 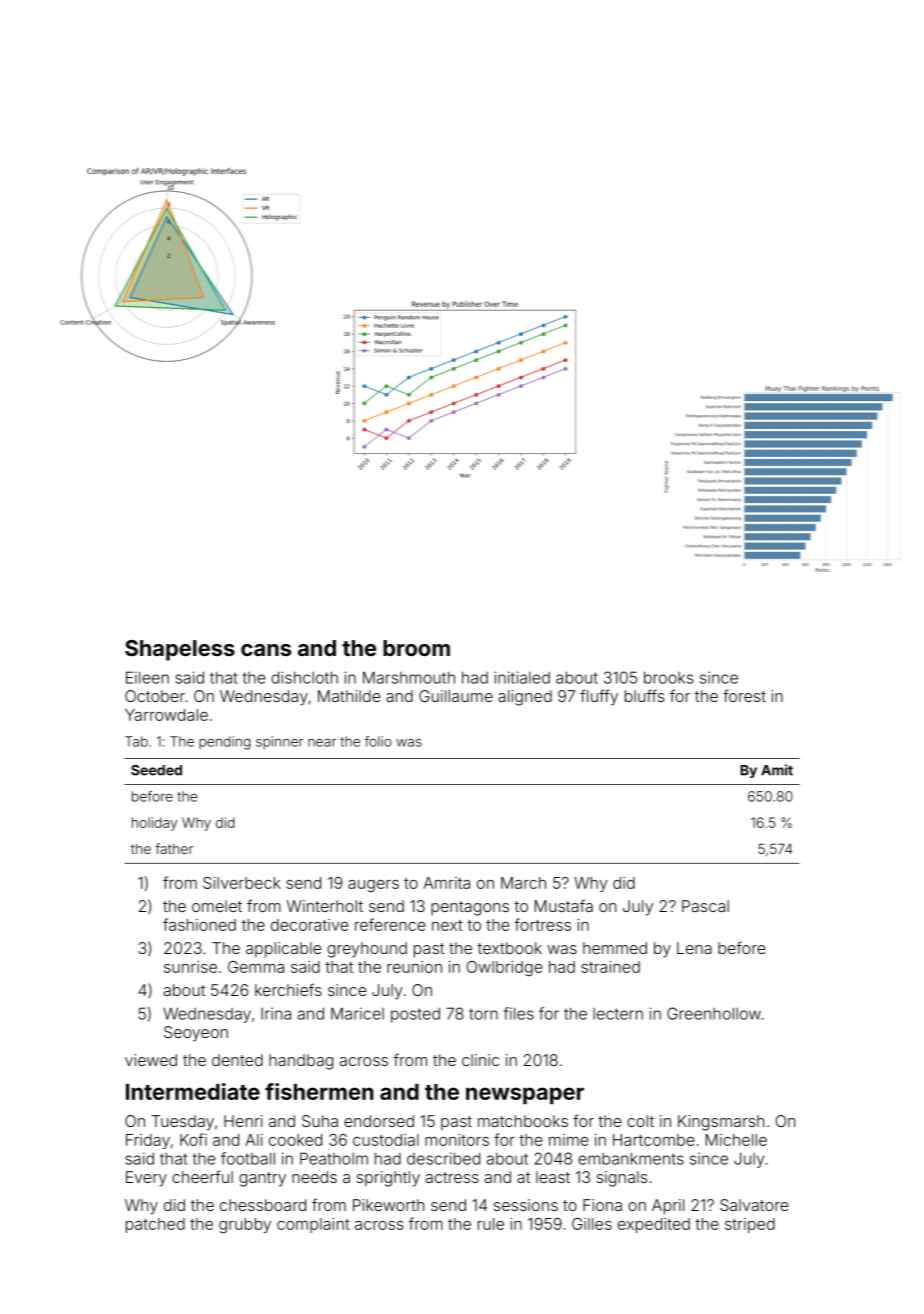 I want to click on folio, so click(x=378, y=741).
